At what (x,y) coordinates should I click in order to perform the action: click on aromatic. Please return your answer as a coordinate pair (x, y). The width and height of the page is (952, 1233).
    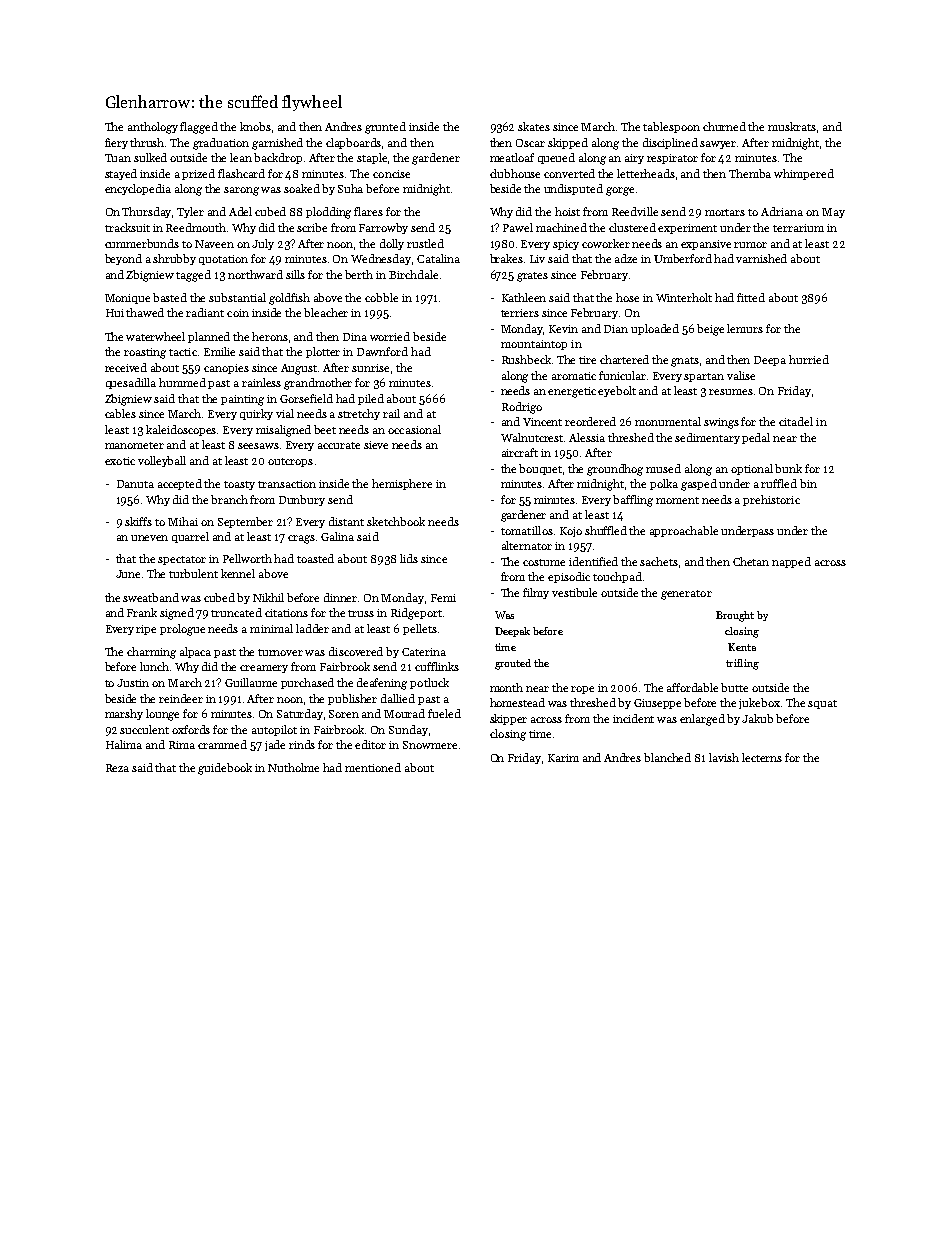
    Looking at the image, I should click on (574, 376).
